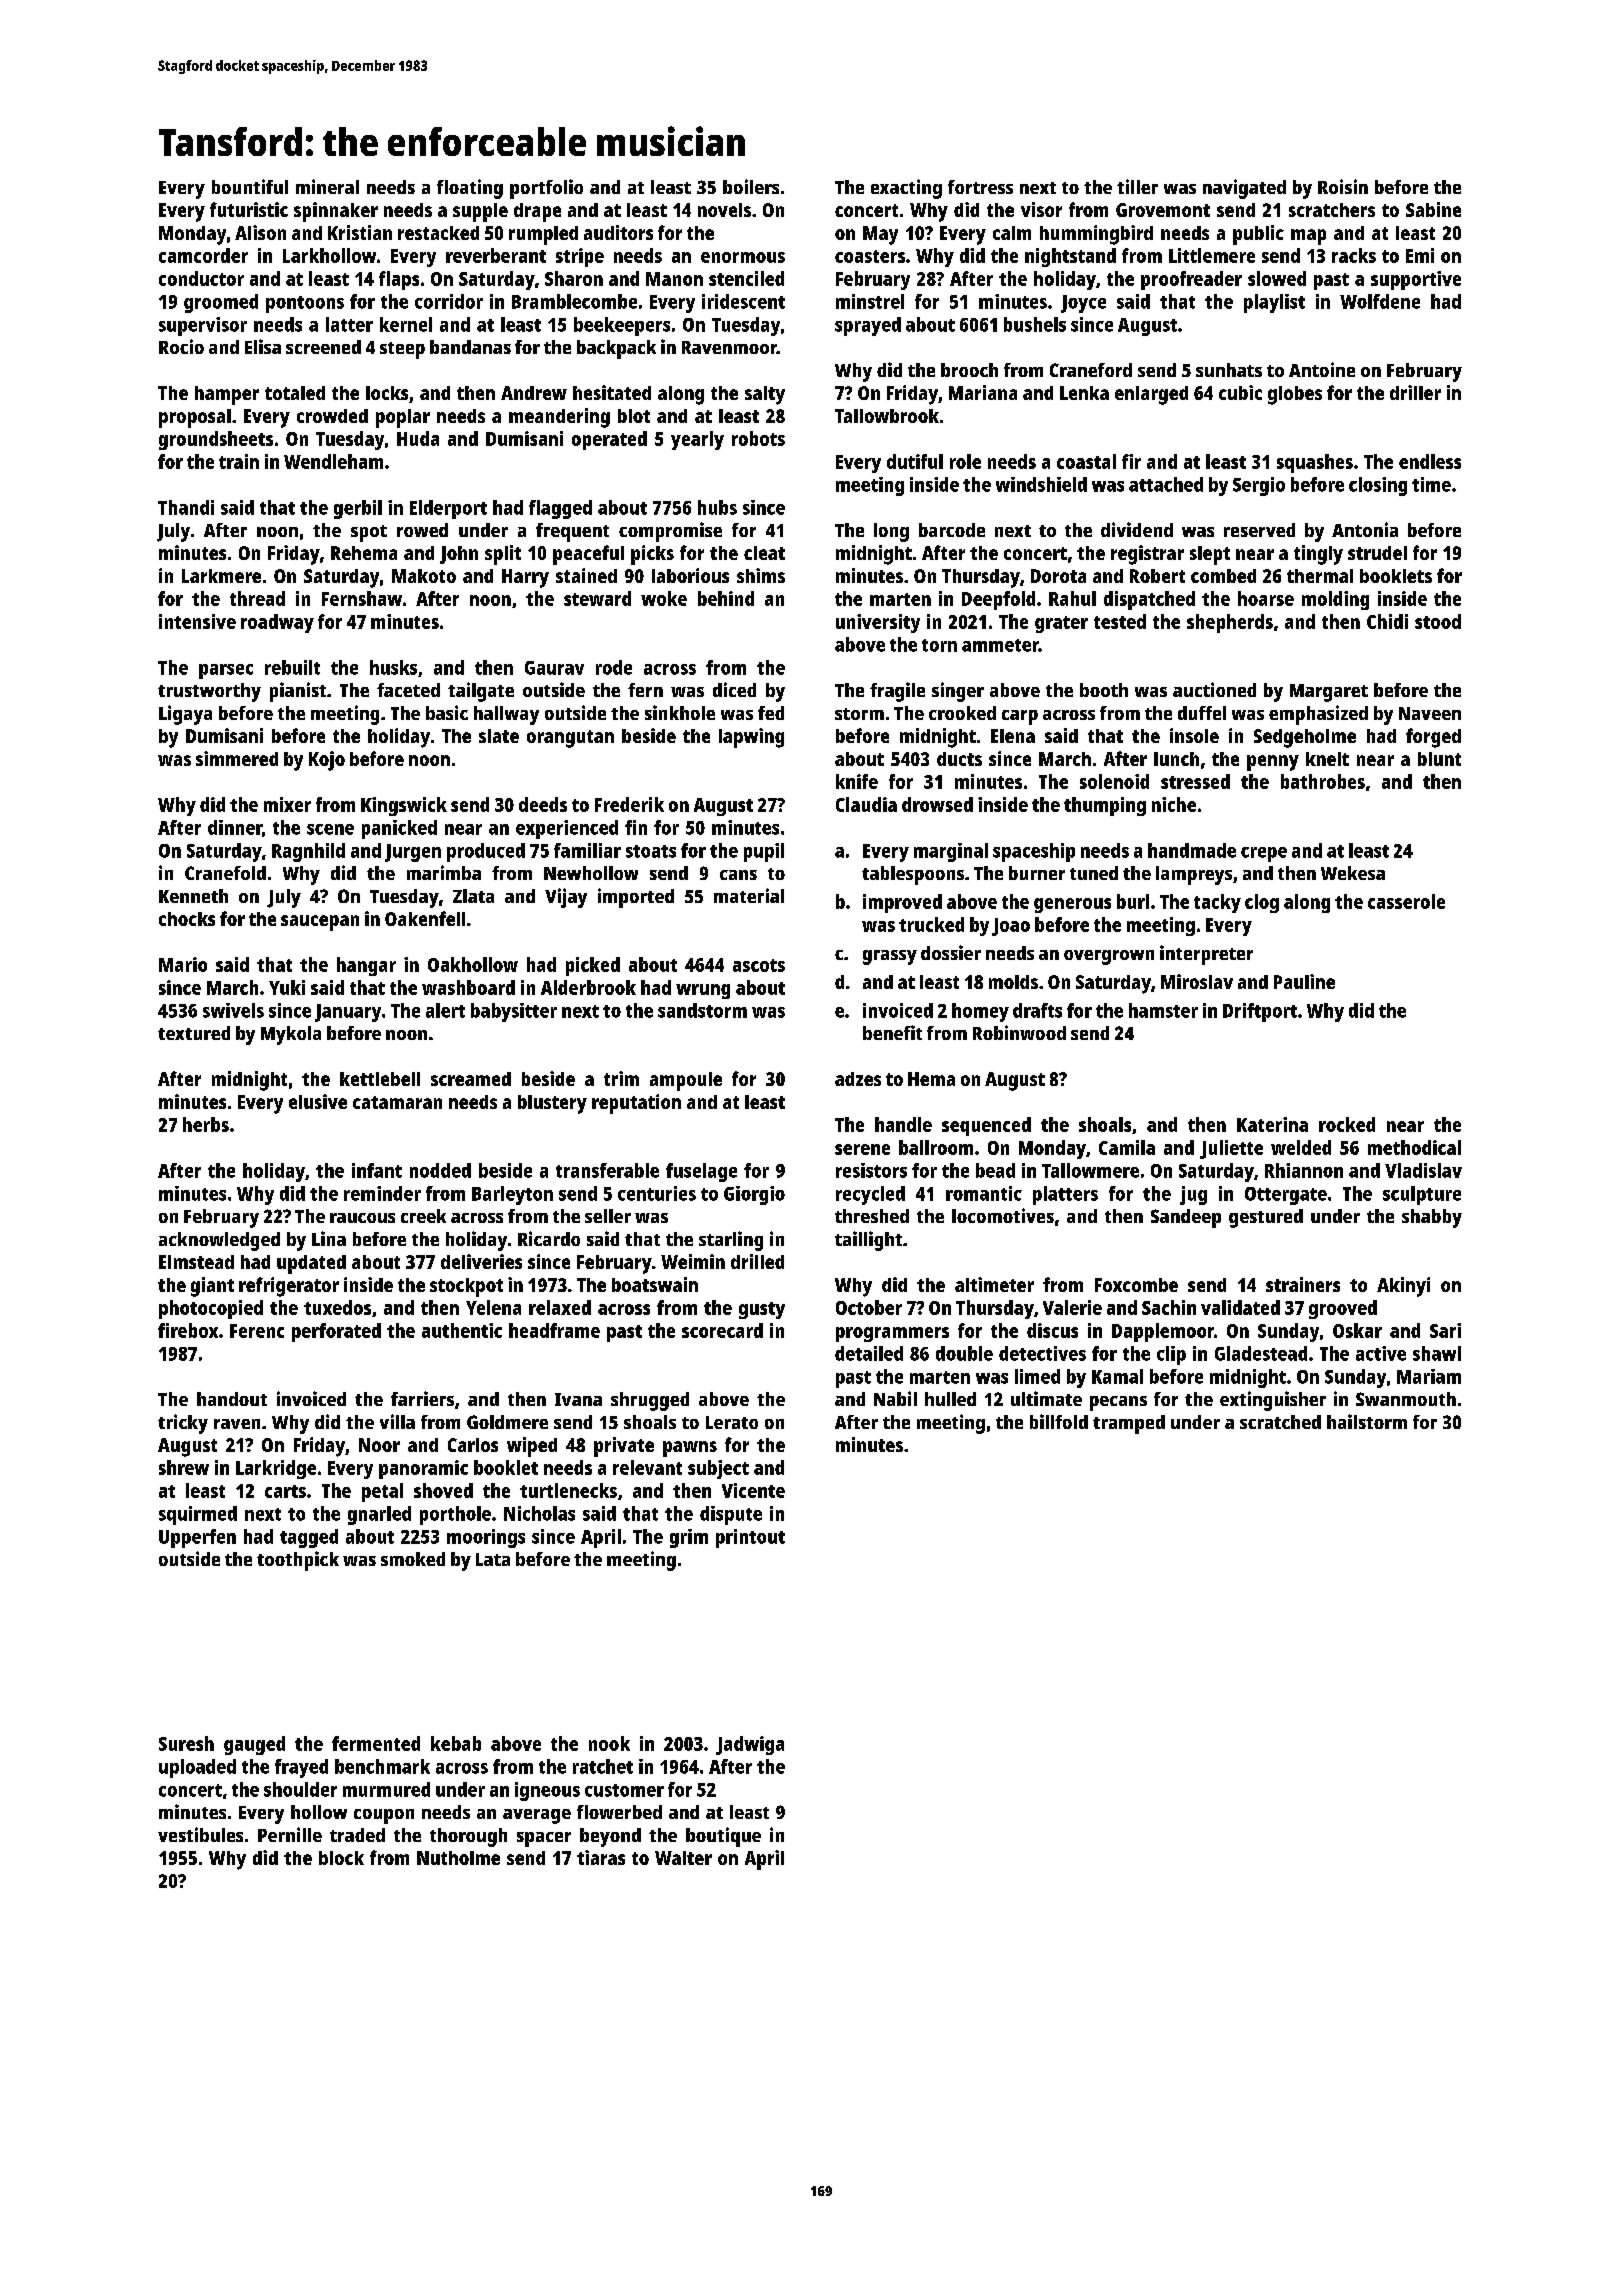  What do you see at coordinates (1129, 1424) in the image?
I see `tramped` at bounding box center [1129, 1424].
